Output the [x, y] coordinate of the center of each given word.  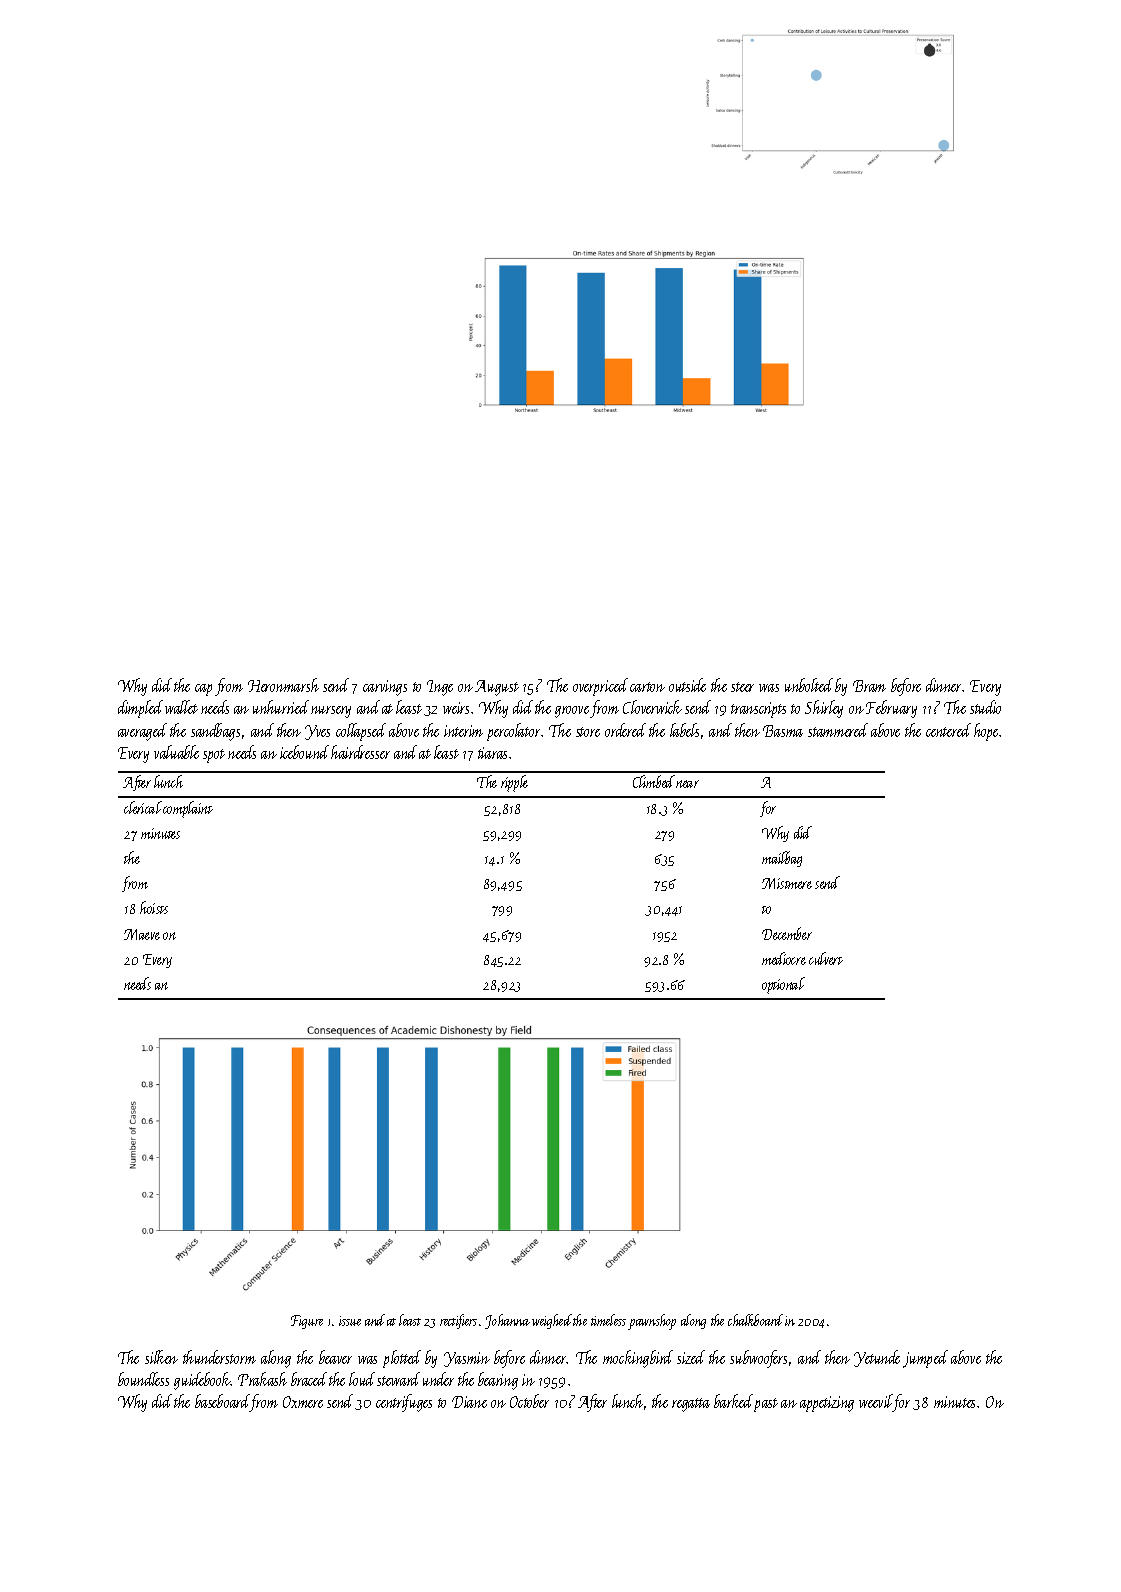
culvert [826, 958]
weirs [456, 708]
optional [783, 985]
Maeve [142, 934]
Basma [783, 731]
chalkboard [755, 1320]
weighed [552, 1321]
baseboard [222, 1403]
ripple [514, 783]
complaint [188, 809]
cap [203, 690]
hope [986, 732]
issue [350, 1321]
